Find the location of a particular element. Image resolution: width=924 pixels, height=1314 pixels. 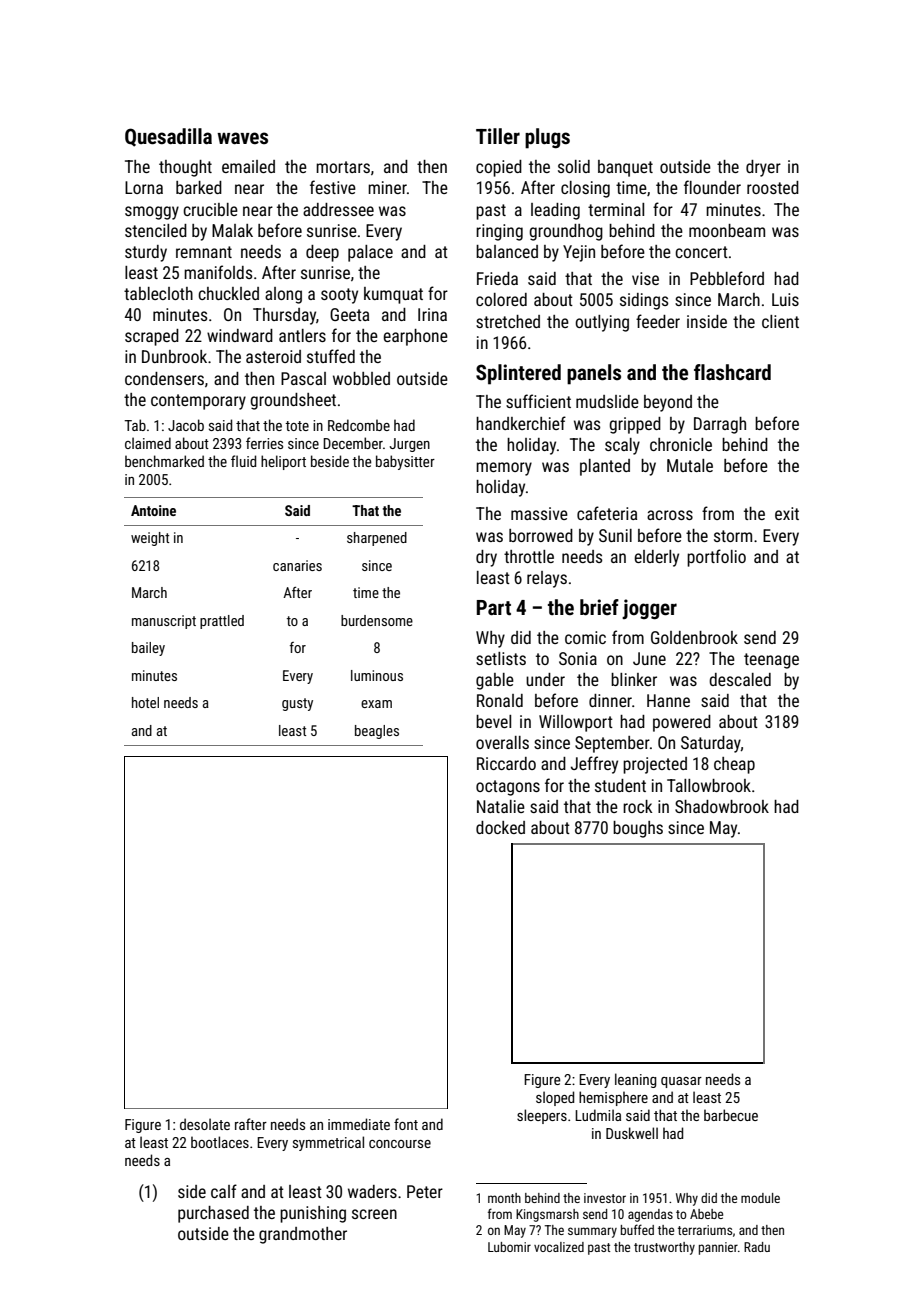

plugs is located at coordinates (547, 138).
